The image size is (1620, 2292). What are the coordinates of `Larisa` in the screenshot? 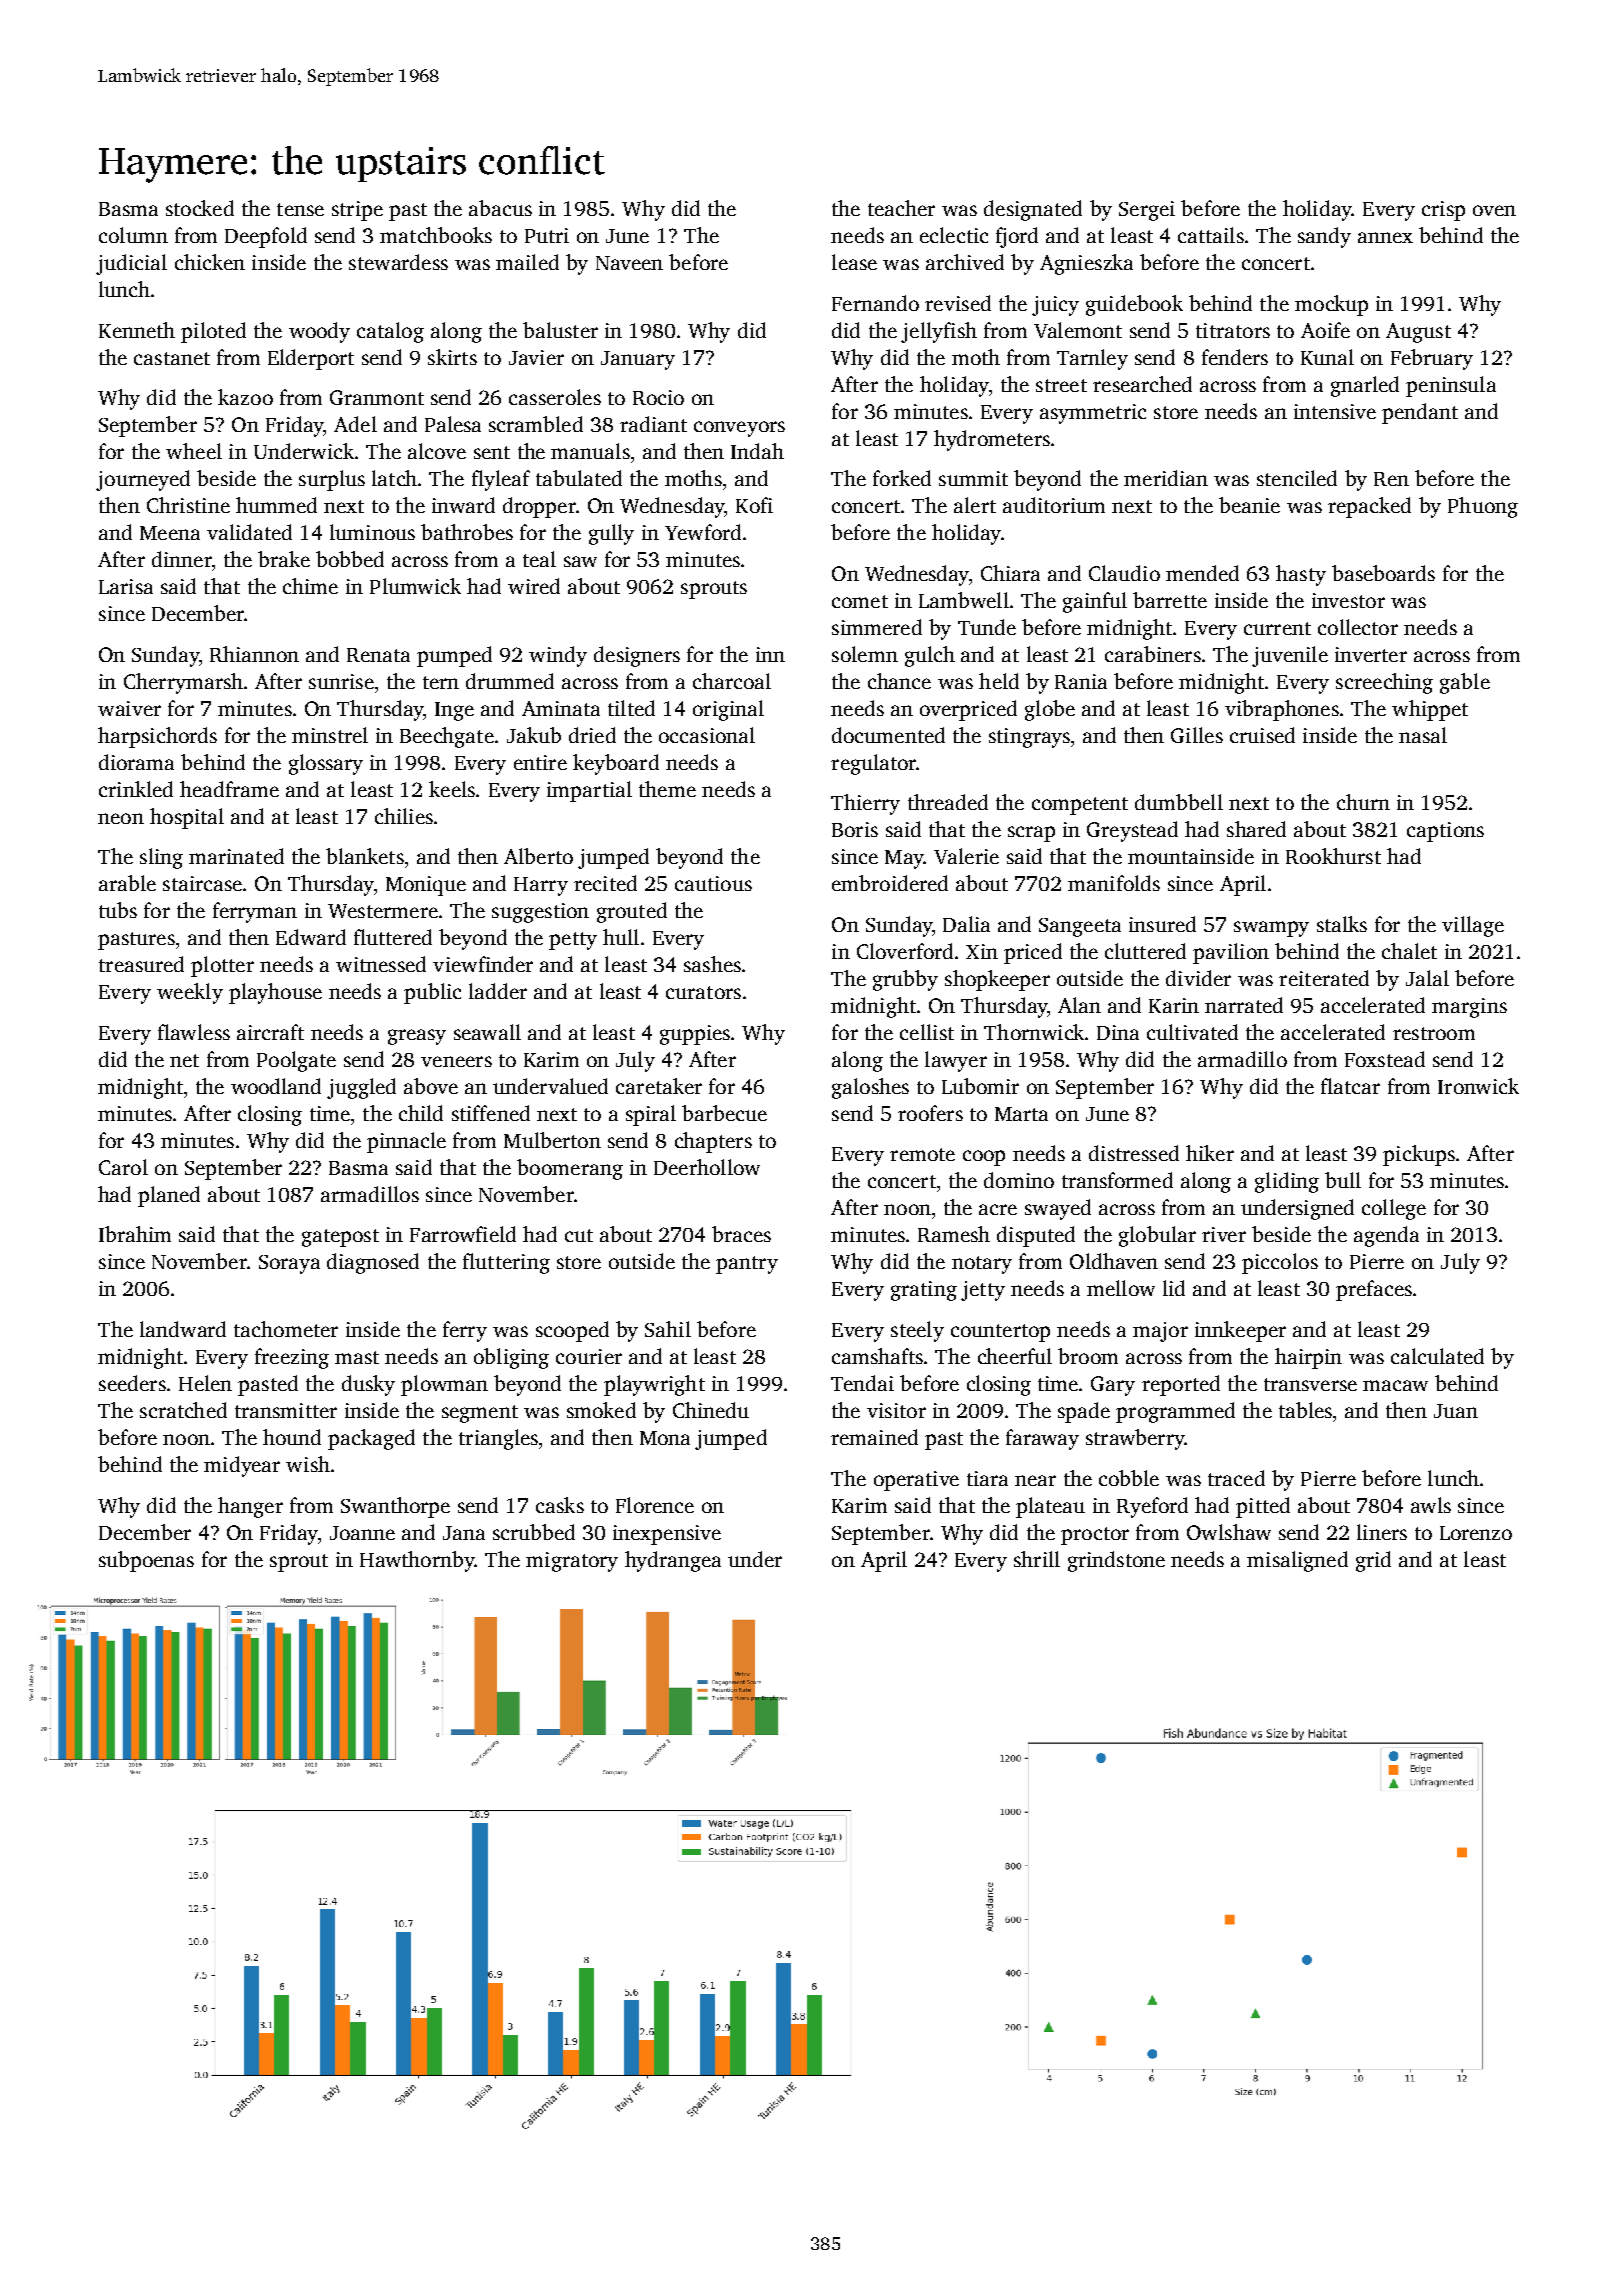 It's located at (126, 586).
